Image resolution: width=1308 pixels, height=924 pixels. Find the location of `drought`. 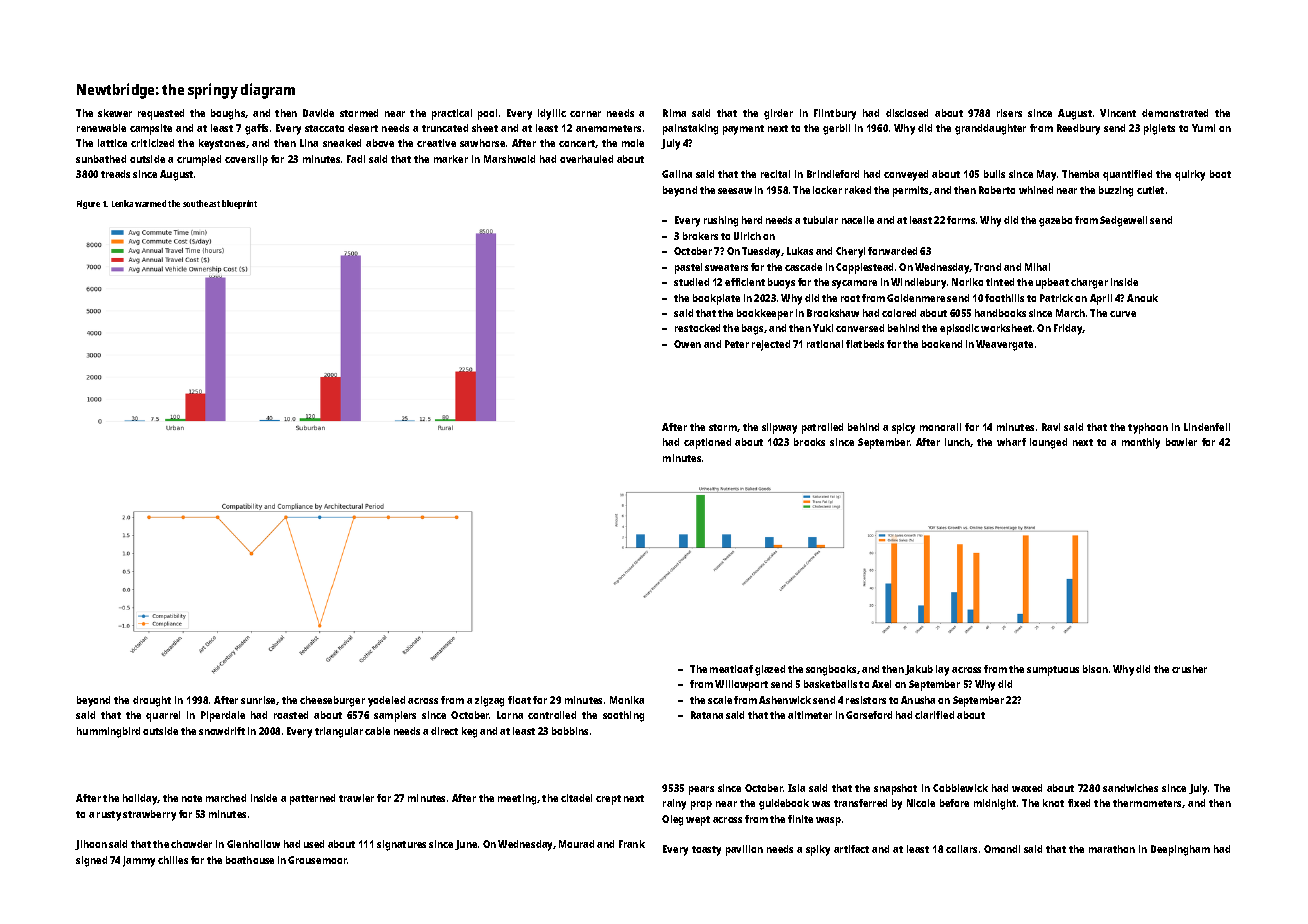

drought is located at coordinates (152, 701).
